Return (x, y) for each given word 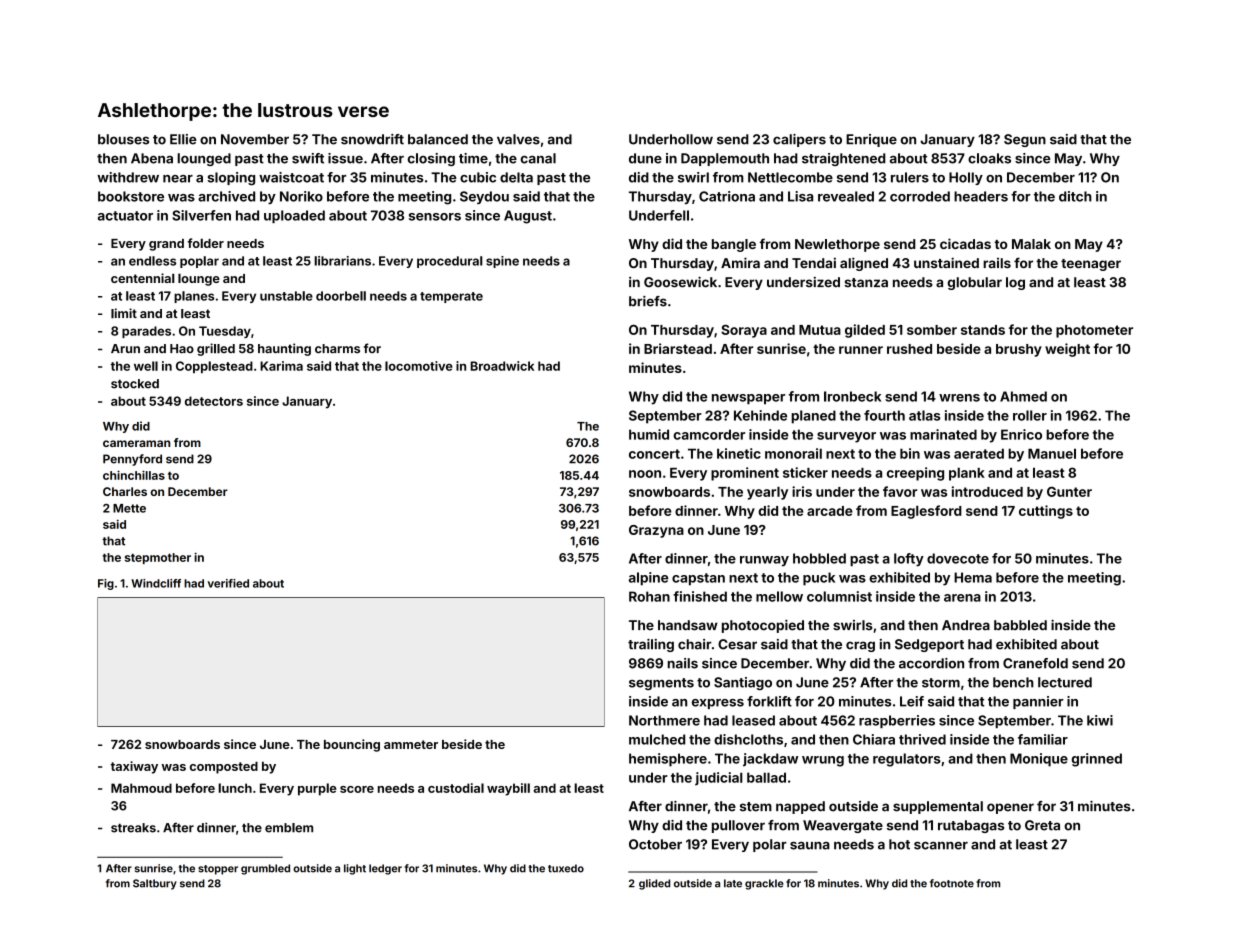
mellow (779, 596)
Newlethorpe (837, 245)
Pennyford (132, 460)
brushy (1019, 350)
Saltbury (155, 884)
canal (538, 158)
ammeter (411, 744)
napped (800, 807)
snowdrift (372, 139)
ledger (385, 869)
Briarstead (678, 348)
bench (1013, 682)
